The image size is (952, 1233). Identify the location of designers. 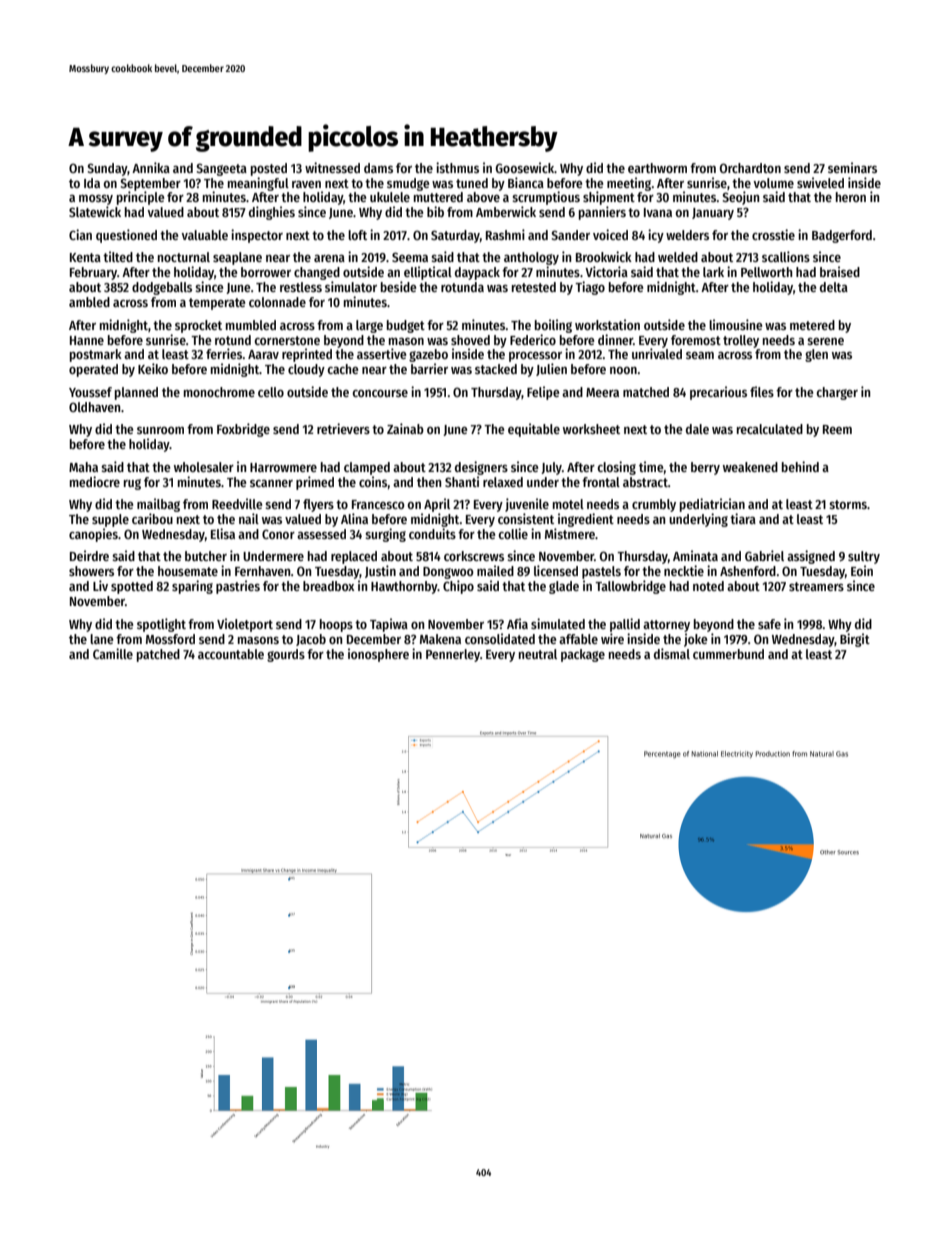
(481, 468).
